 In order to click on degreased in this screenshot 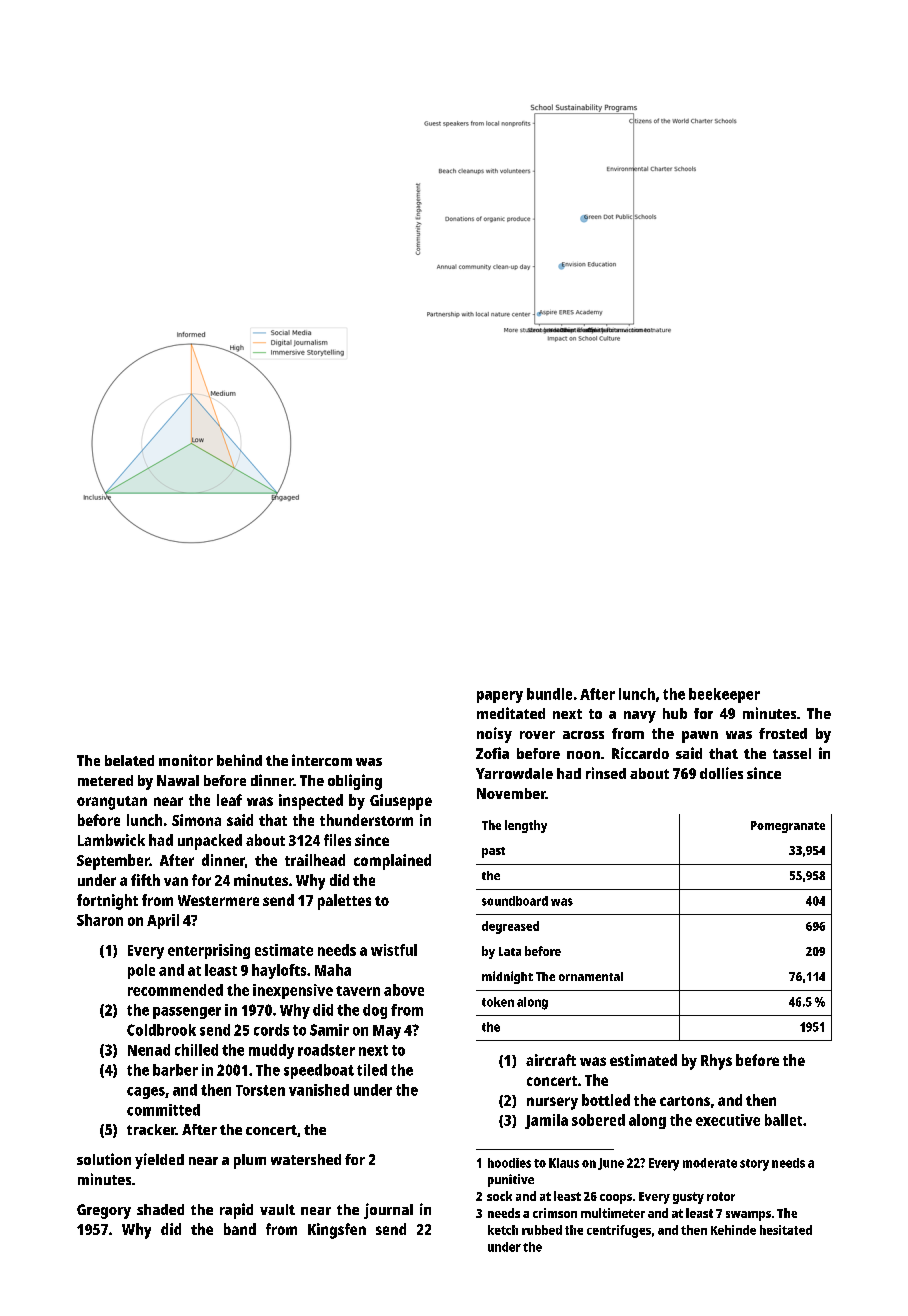, I will do `click(510, 927)`.
